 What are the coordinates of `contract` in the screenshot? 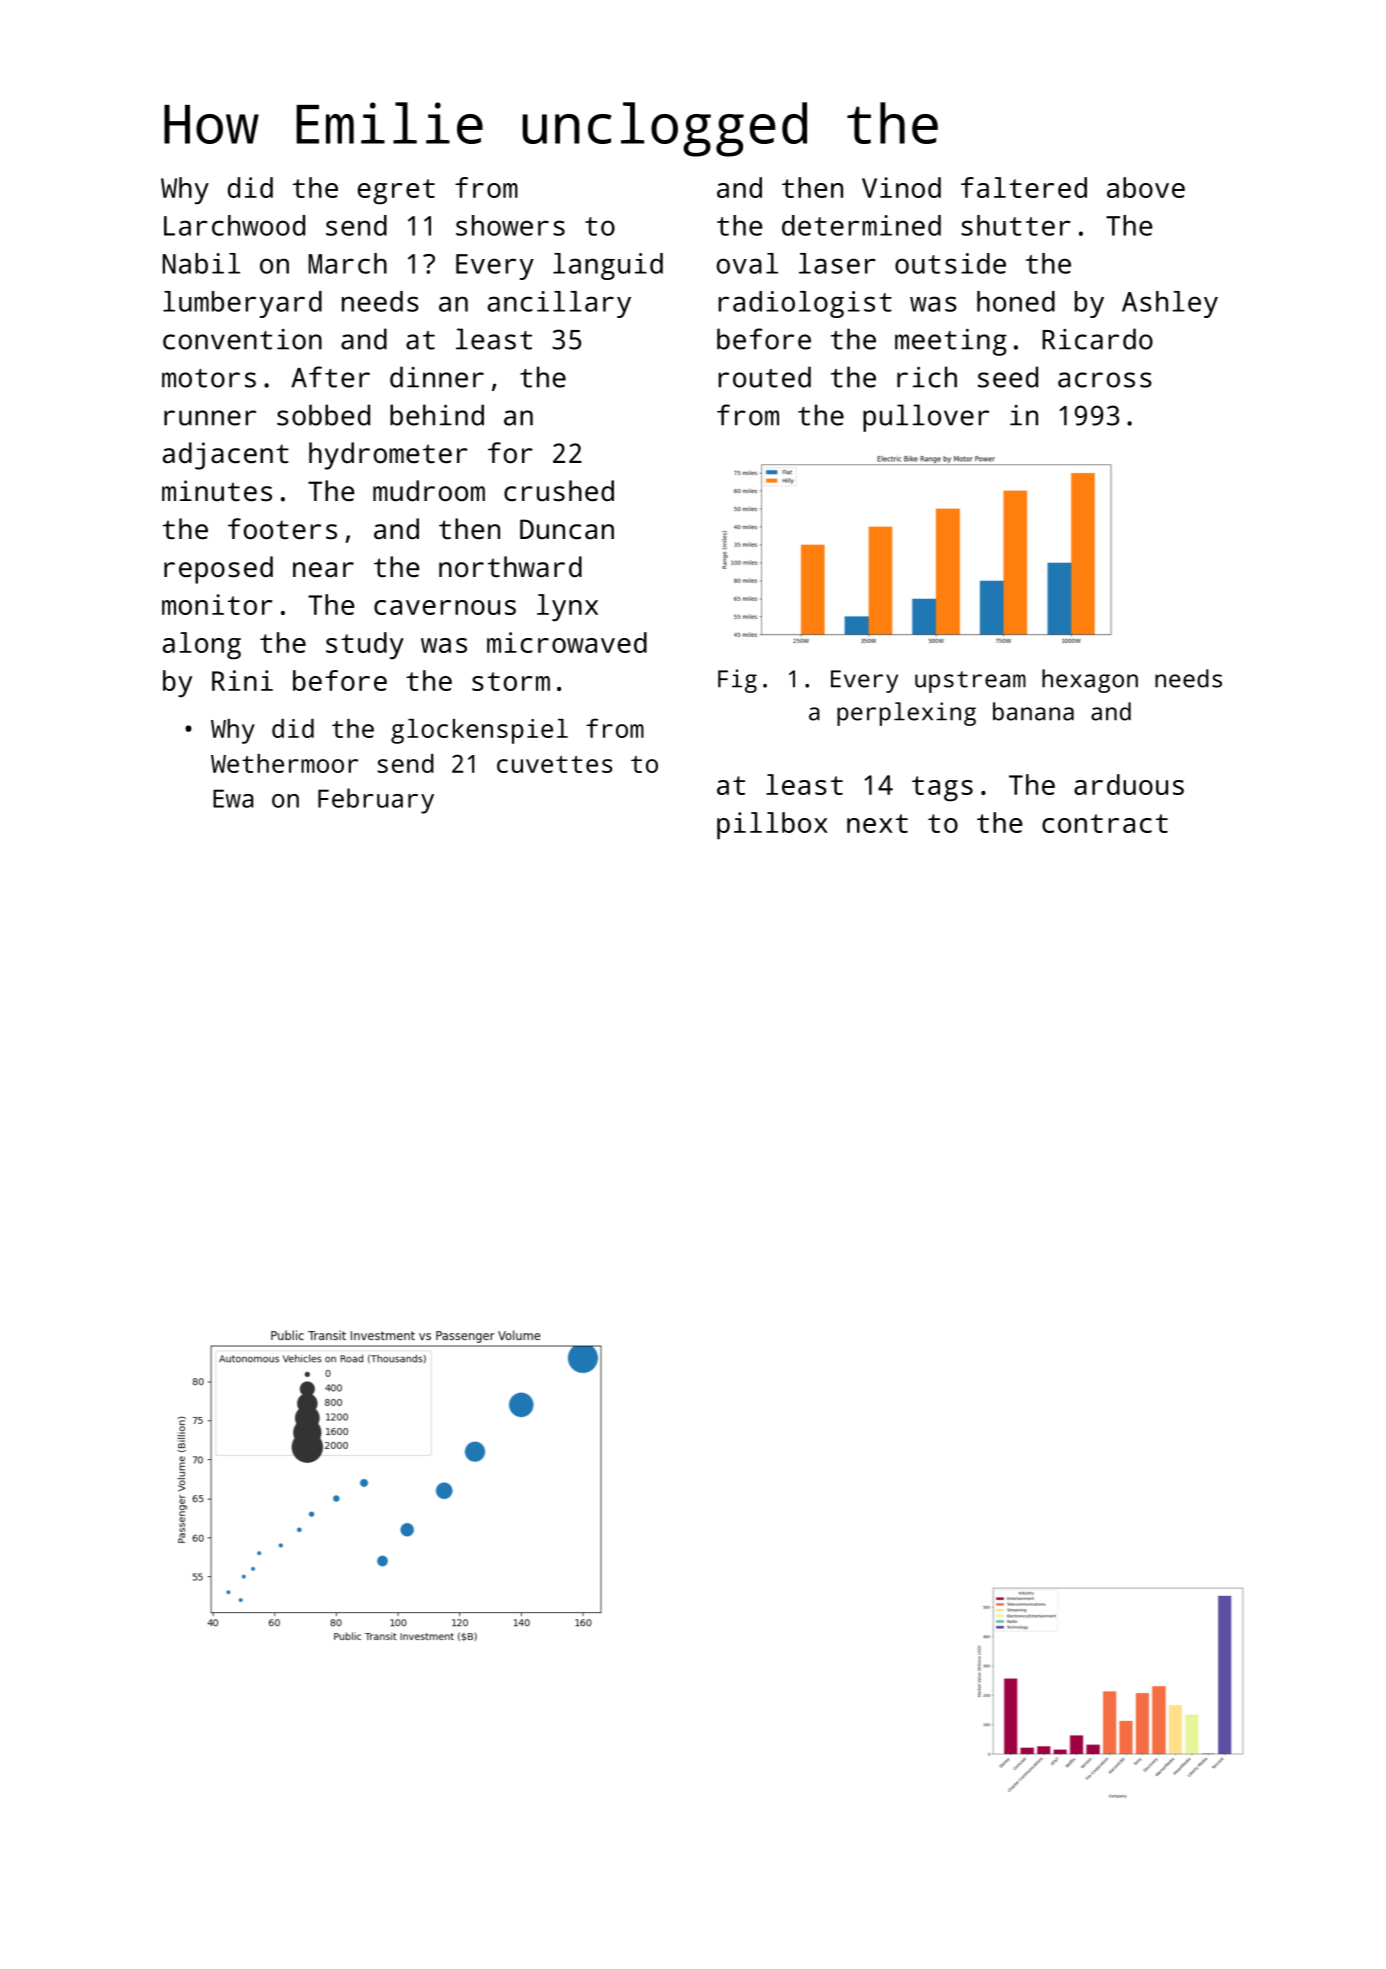 It's located at (1105, 823).
